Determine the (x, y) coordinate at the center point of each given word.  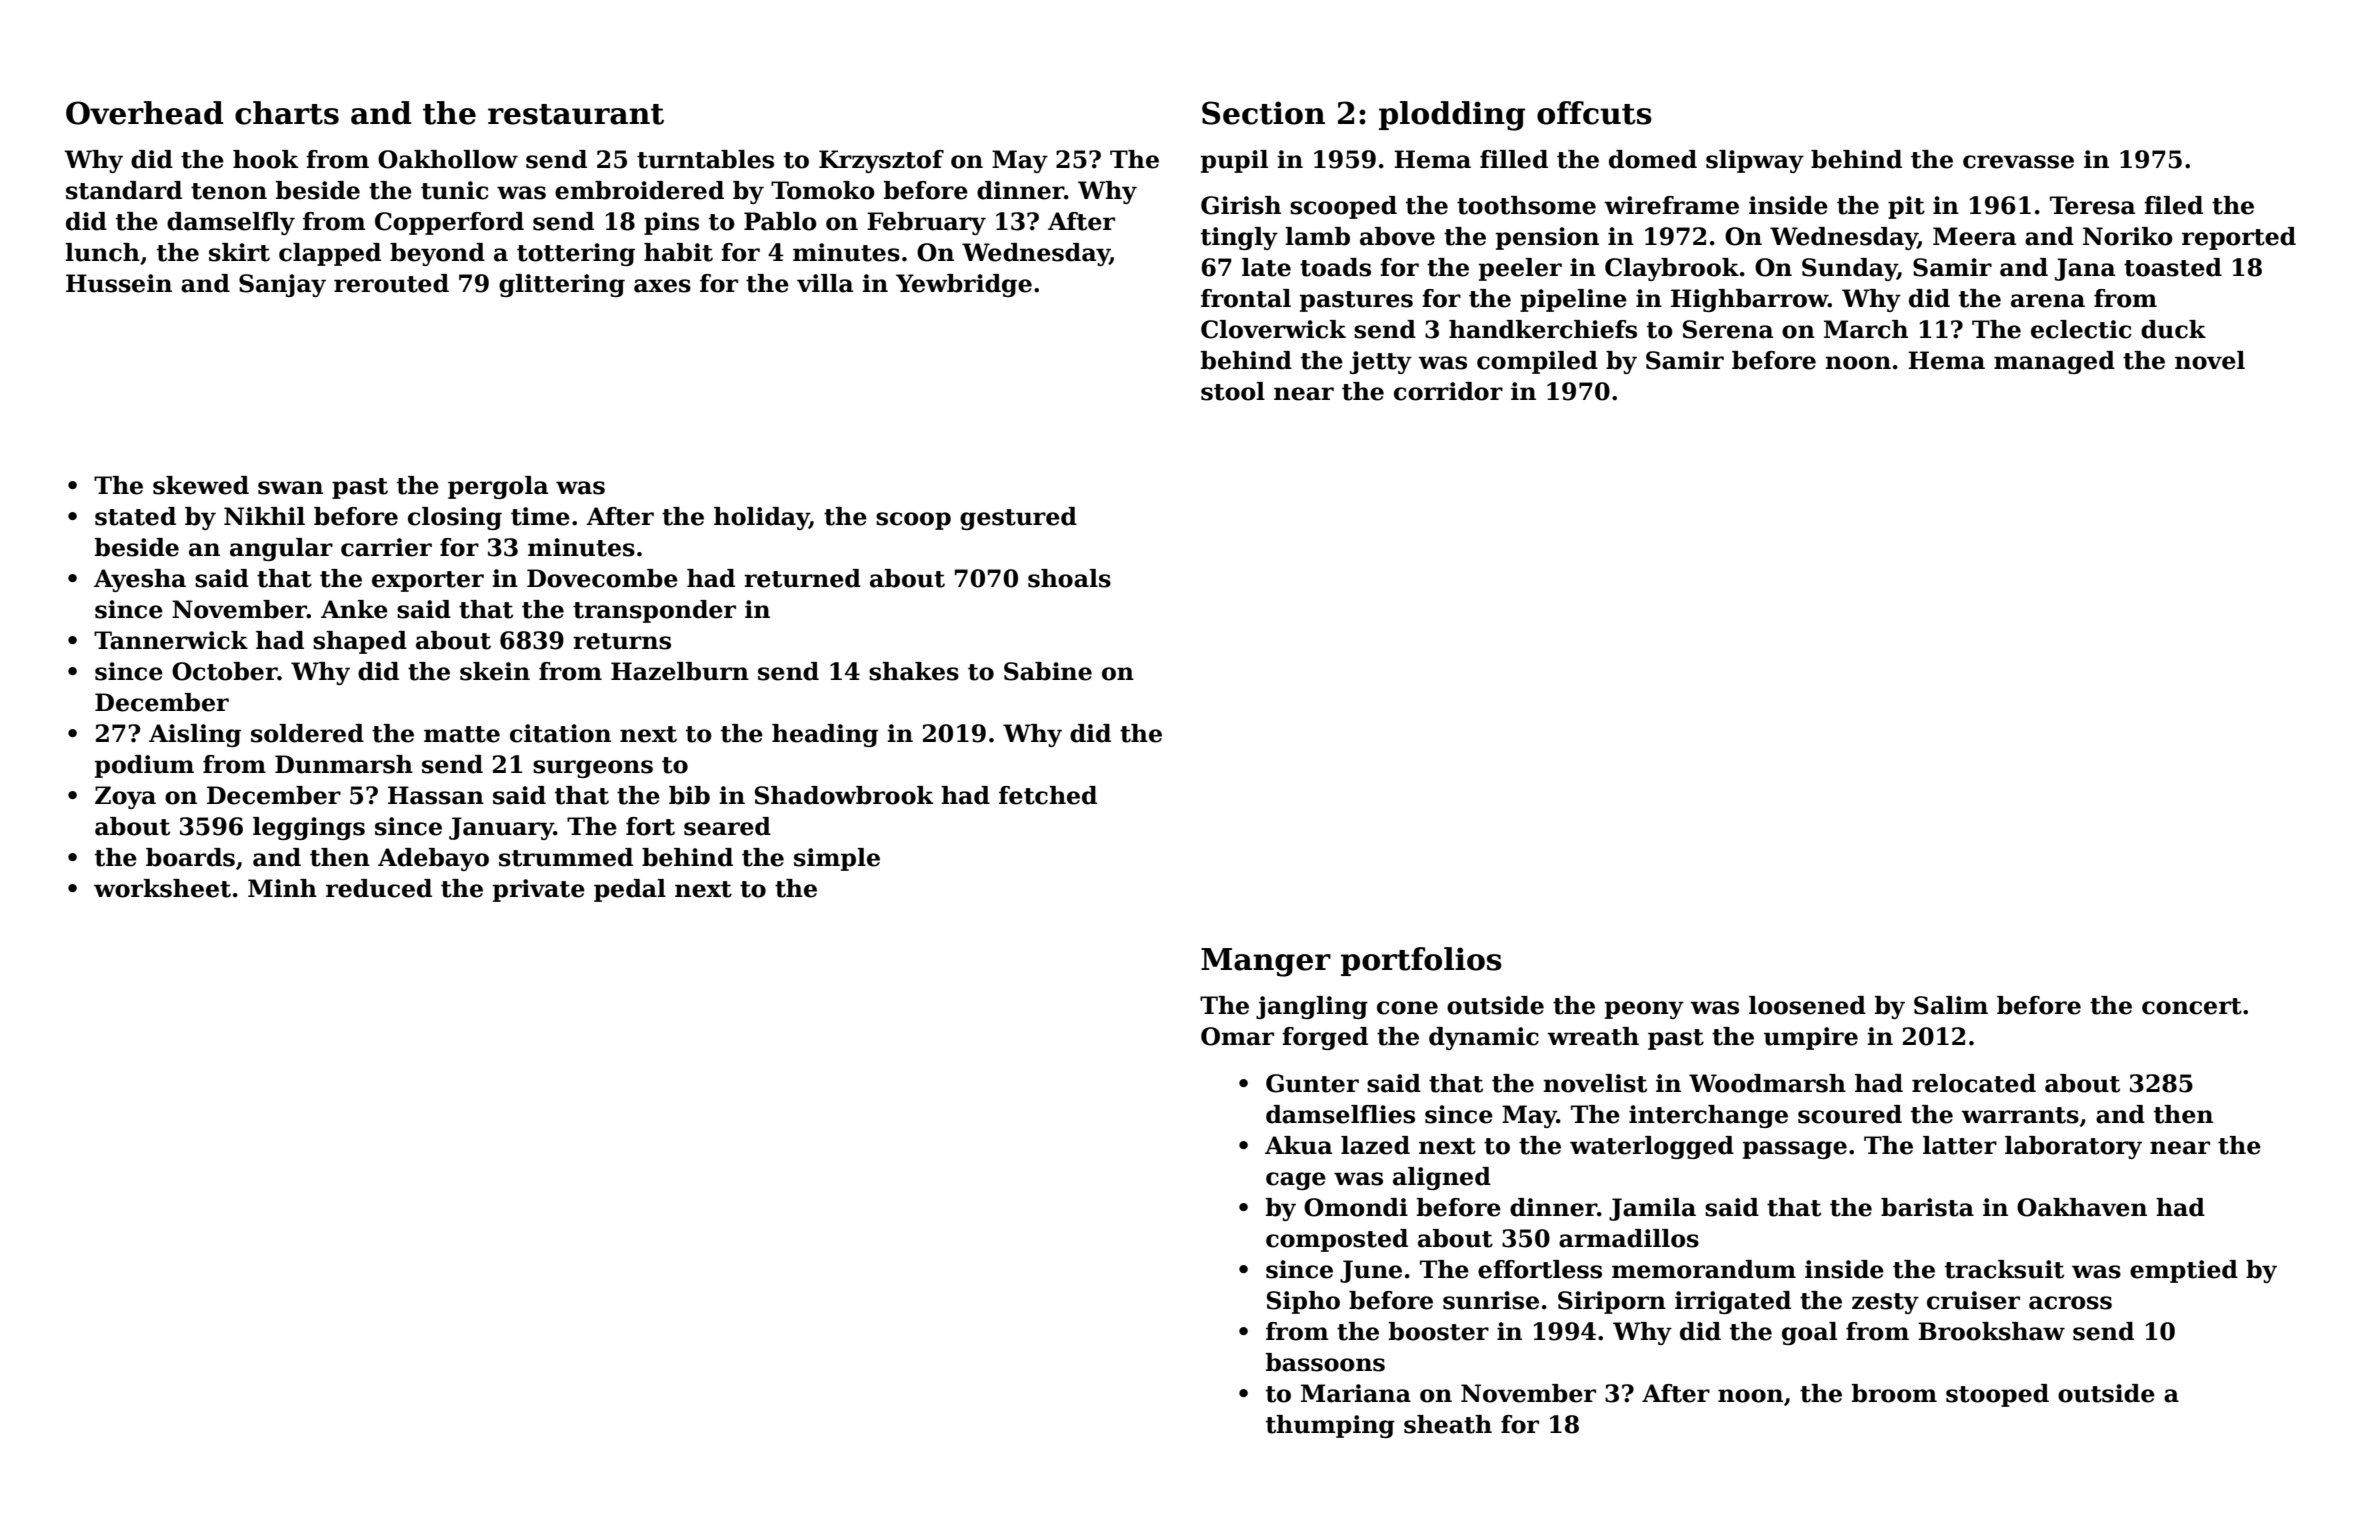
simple (837, 859)
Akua (1298, 1145)
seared (727, 826)
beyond (437, 254)
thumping (1330, 1426)
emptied (2184, 1271)
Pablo (780, 221)
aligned (1442, 1178)
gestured (1018, 518)
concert (2192, 1006)
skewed (201, 485)
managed (2054, 362)
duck (2173, 329)
